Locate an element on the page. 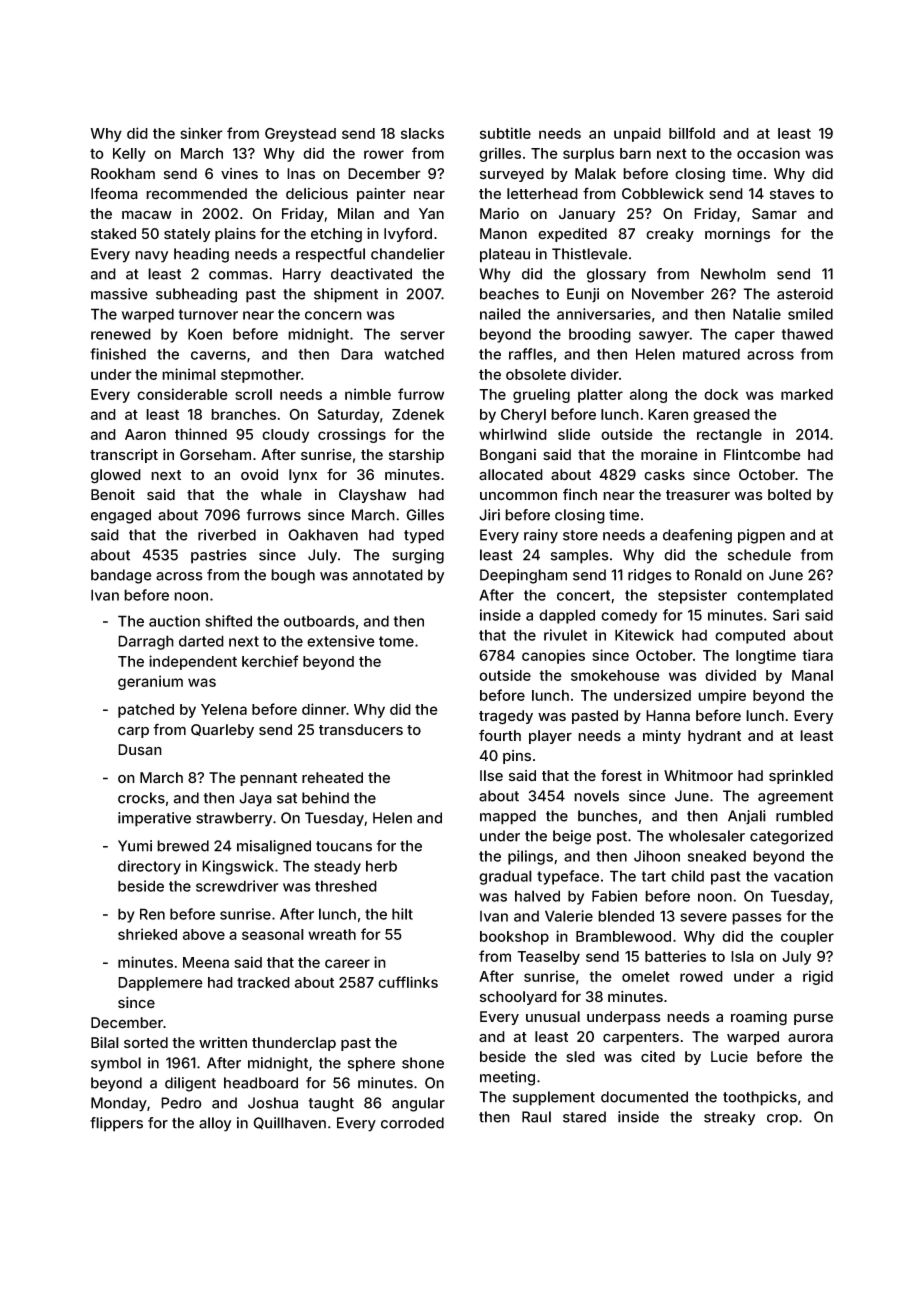  Karen is located at coordinates (668, 414).
